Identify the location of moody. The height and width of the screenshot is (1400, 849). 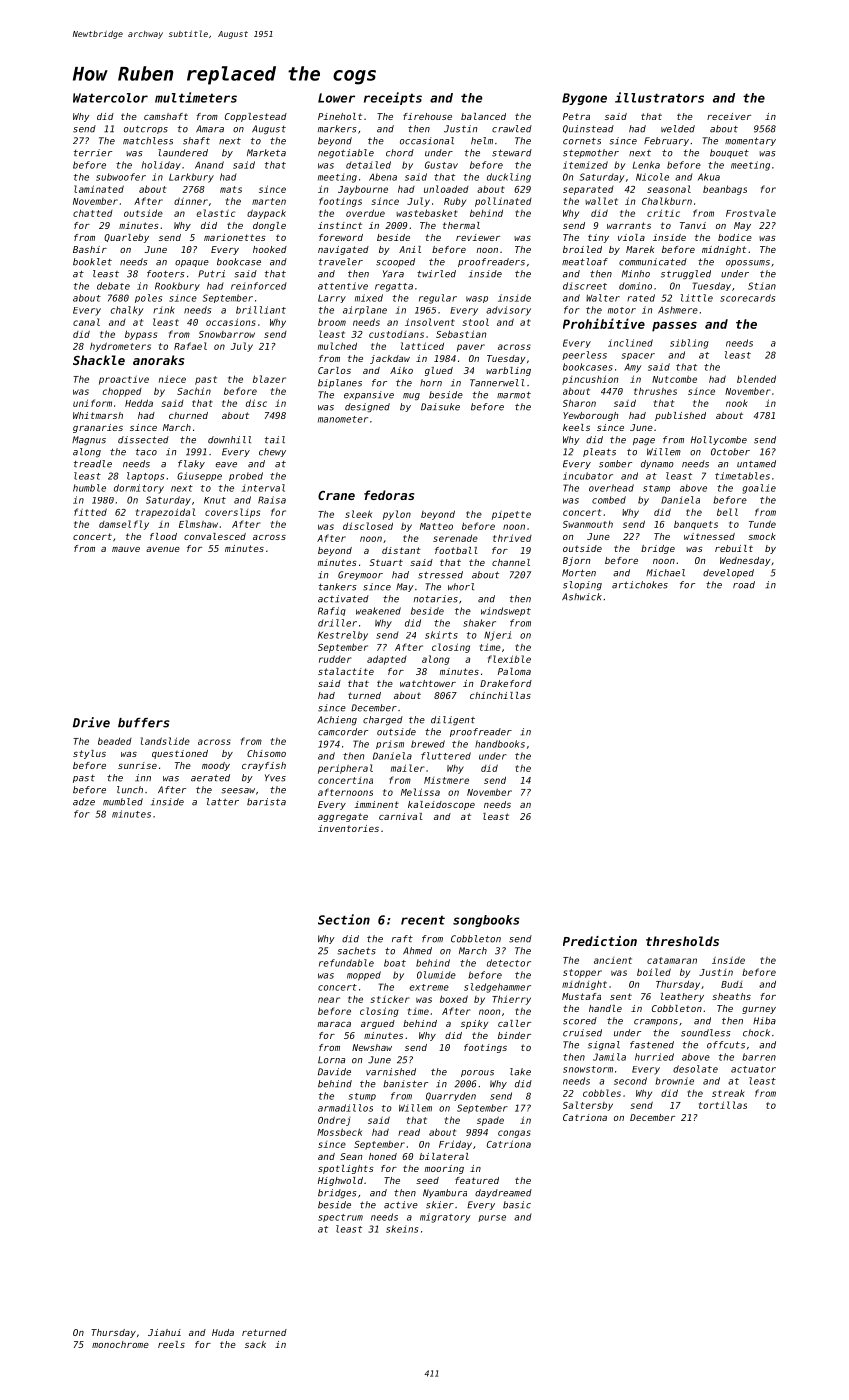
(216, 766).
